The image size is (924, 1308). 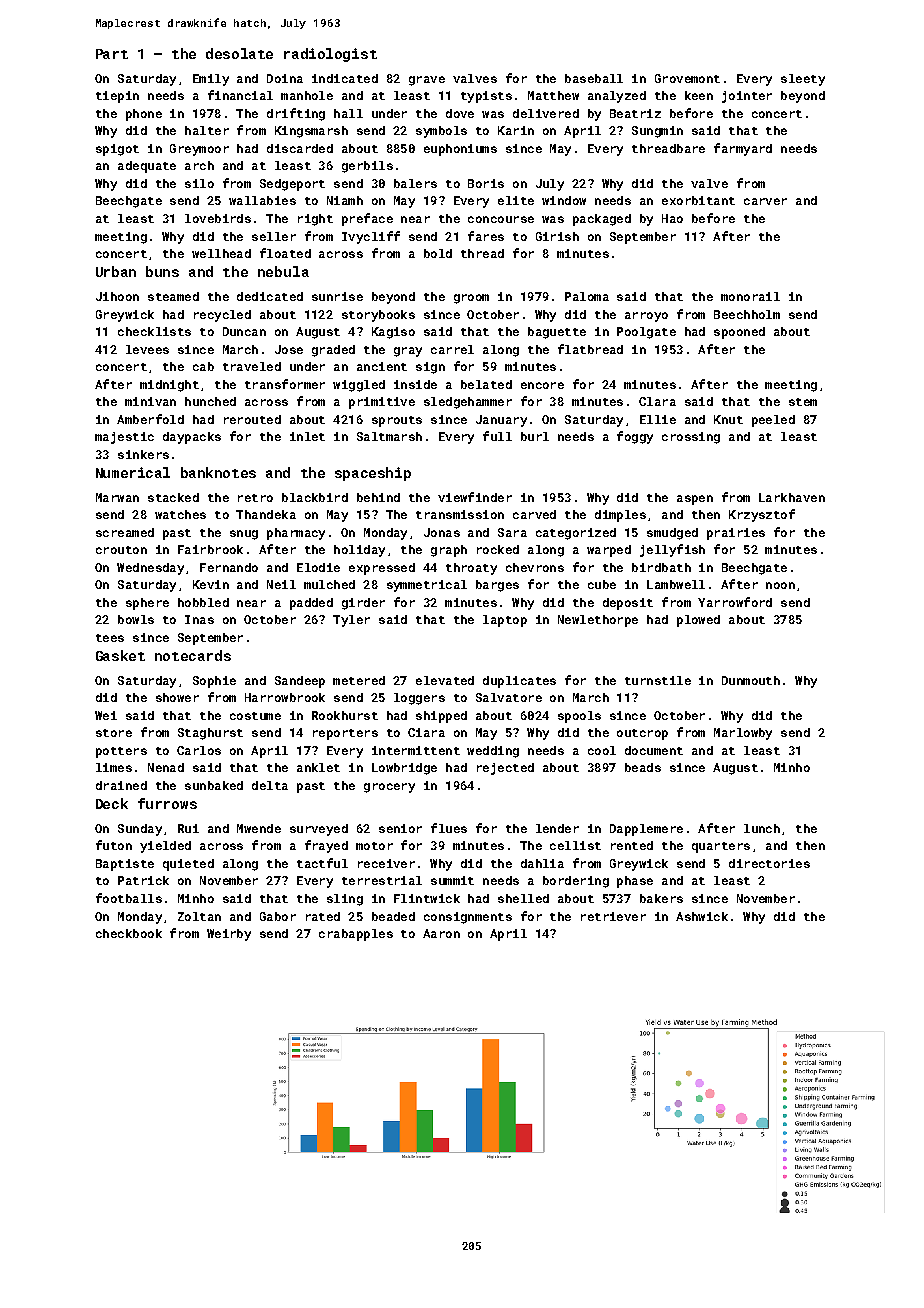 I want to click on carved, so click(x=534, y=514).
